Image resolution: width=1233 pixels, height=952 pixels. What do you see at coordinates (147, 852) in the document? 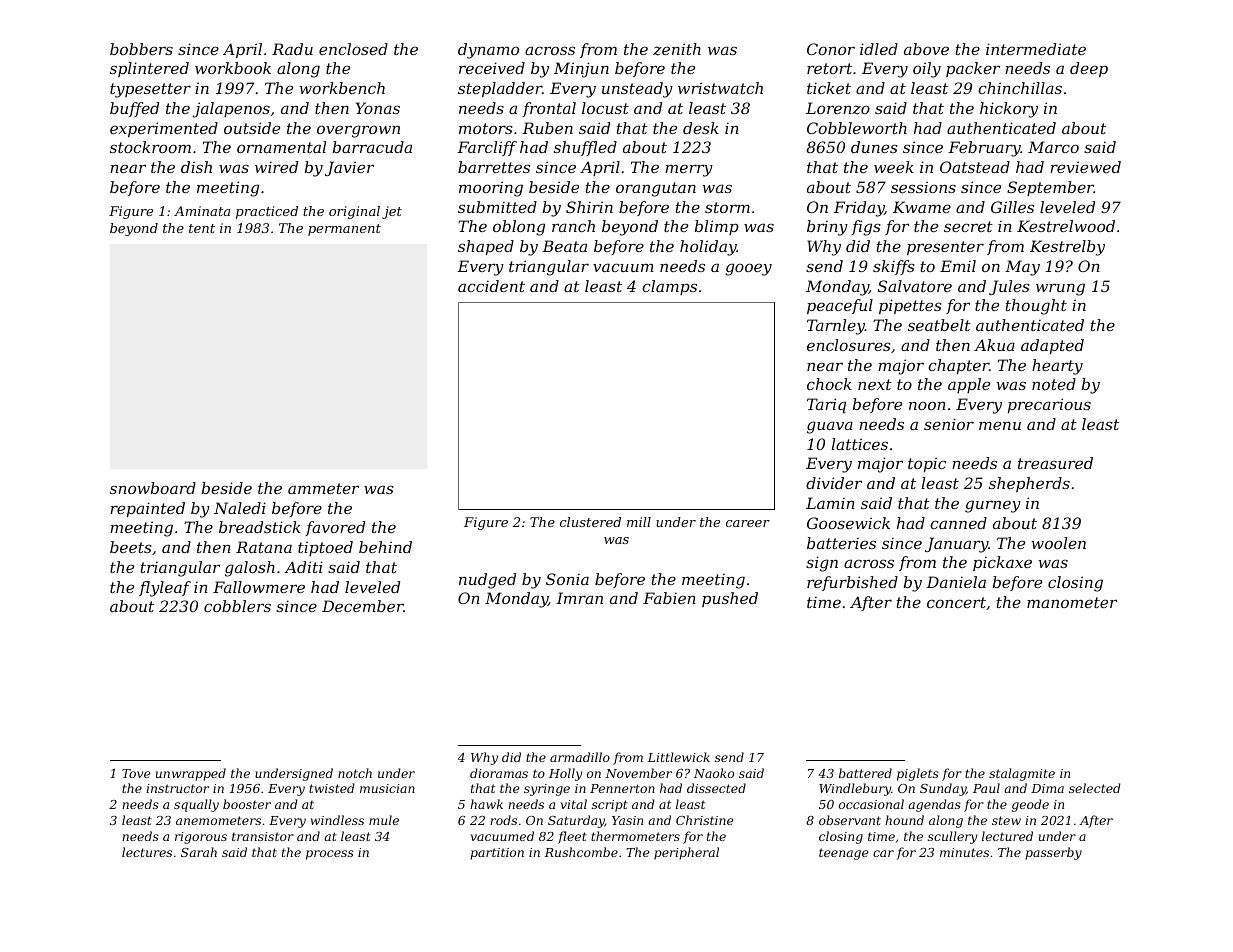
I see `lectures` at bounding box center [147, 852].
